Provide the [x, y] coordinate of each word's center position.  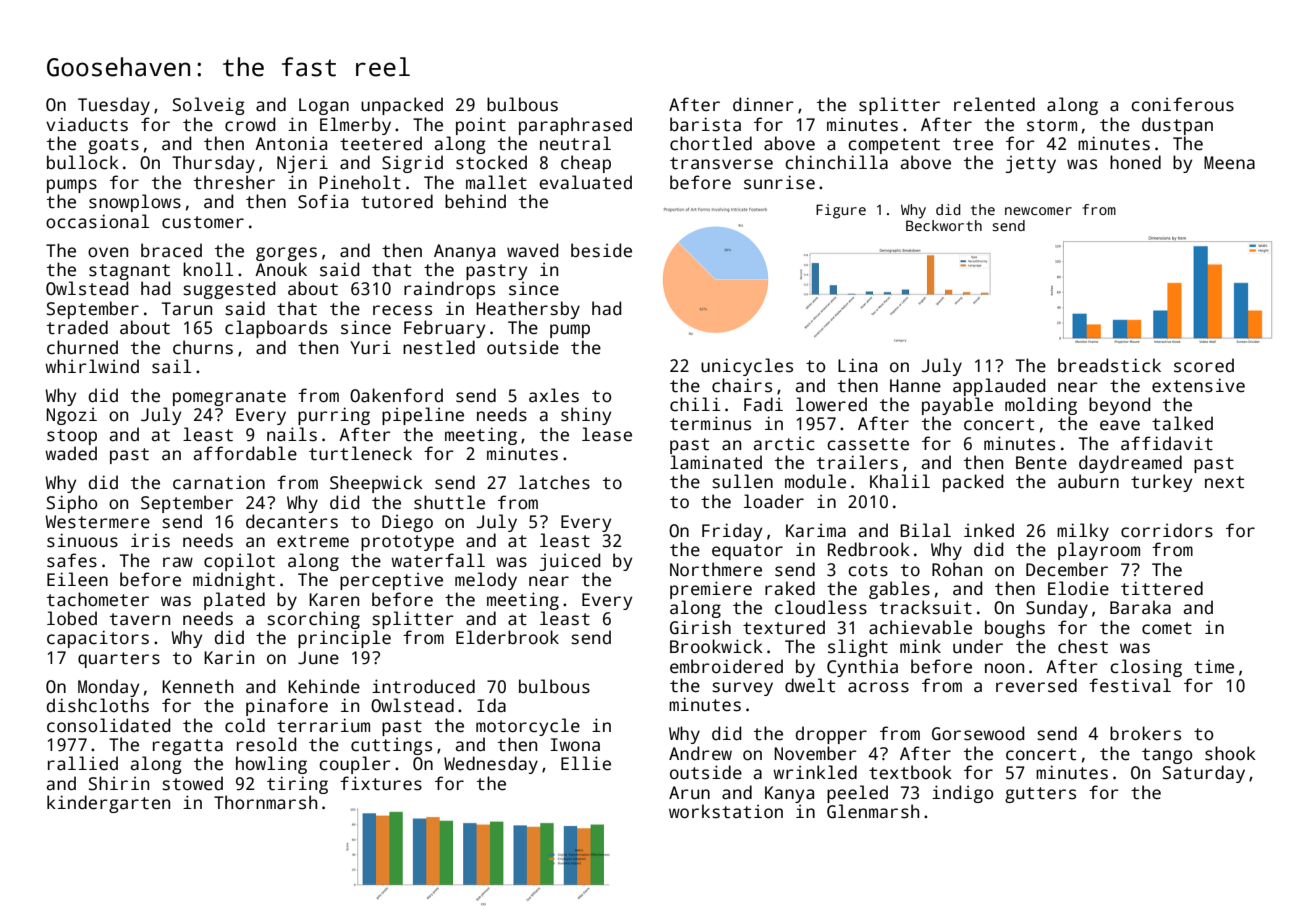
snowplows [135, 203]
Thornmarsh [265, 802]
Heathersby [528, 310]
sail [171, 366]
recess [402, 310]
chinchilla [836, 162]
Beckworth [944, 225]
